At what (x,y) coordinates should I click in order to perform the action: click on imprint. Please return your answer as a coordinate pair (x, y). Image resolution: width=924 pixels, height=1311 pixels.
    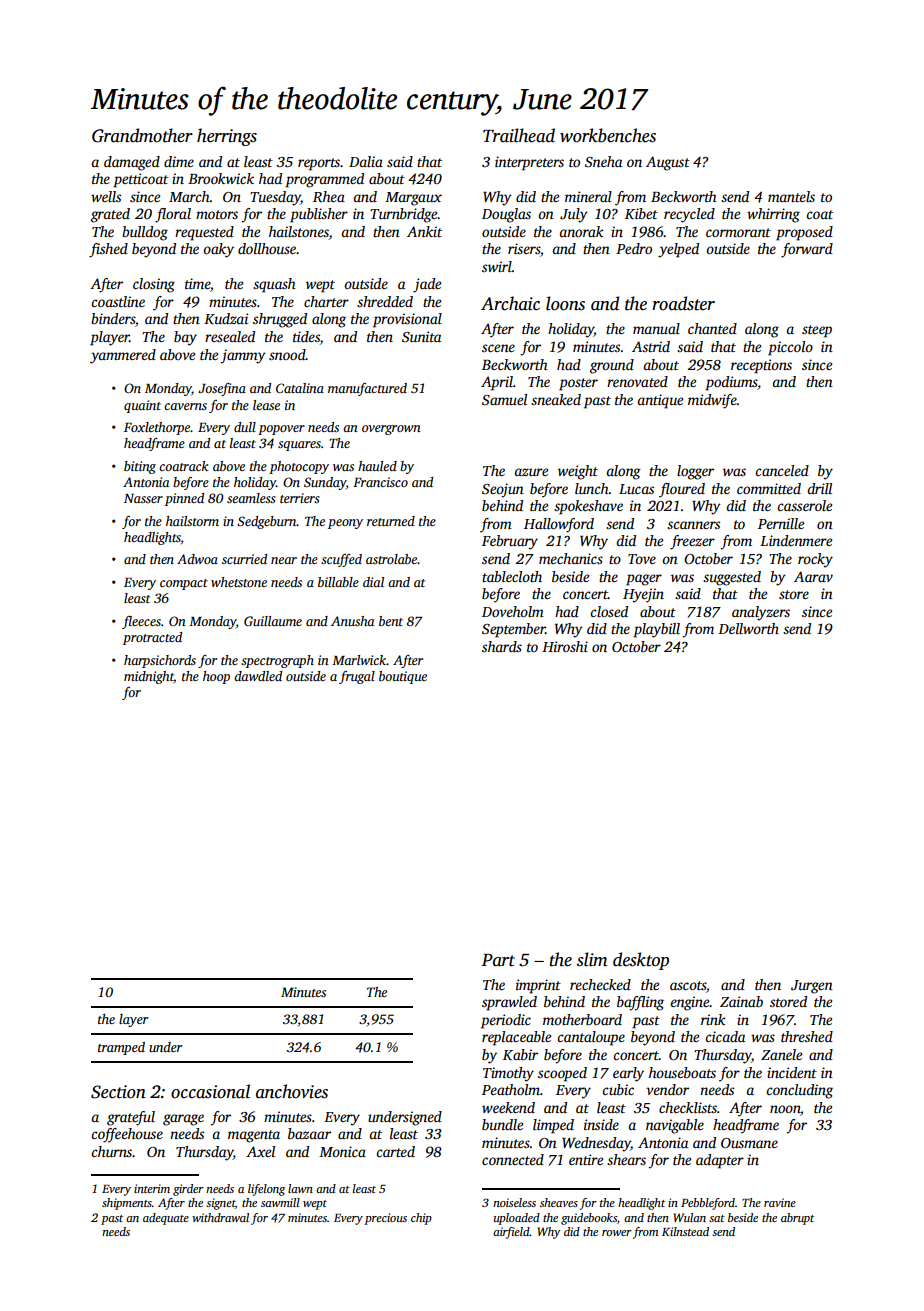
    Looking at the image, I should click on (538, 986).
